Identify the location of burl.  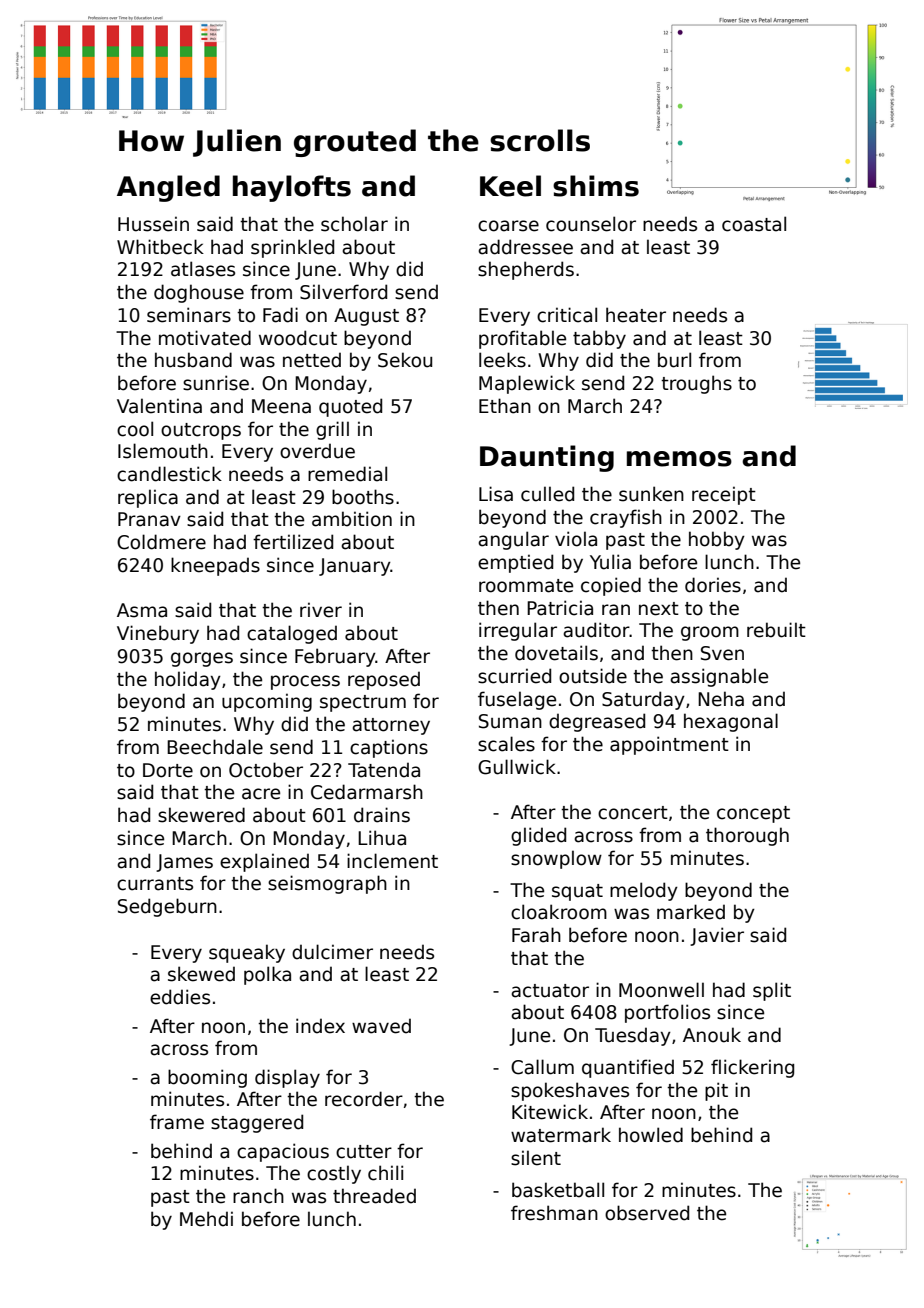
(674, 360).
